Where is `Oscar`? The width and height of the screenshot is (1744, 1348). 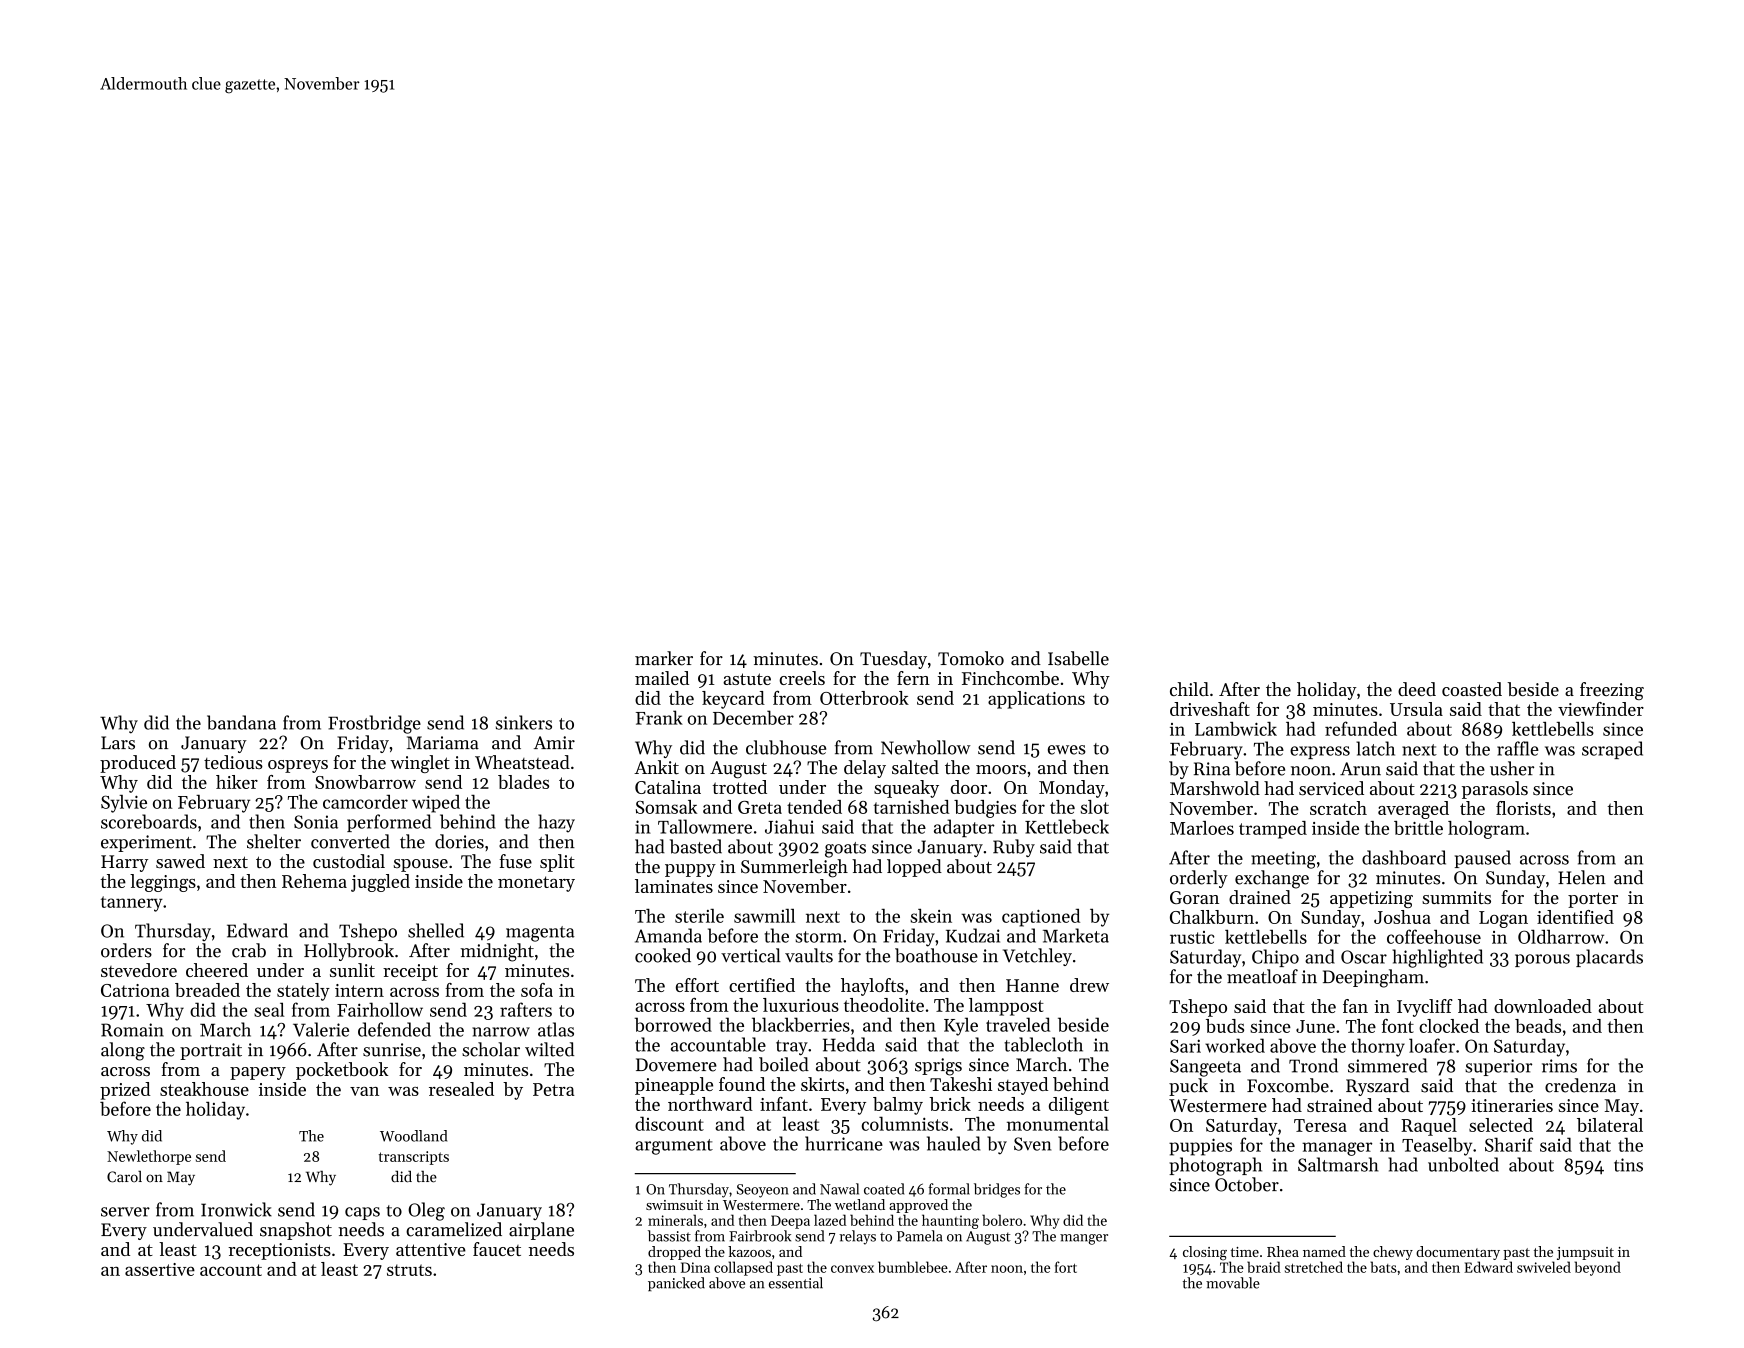 Oscar is located at coordinates (1364, 957).
